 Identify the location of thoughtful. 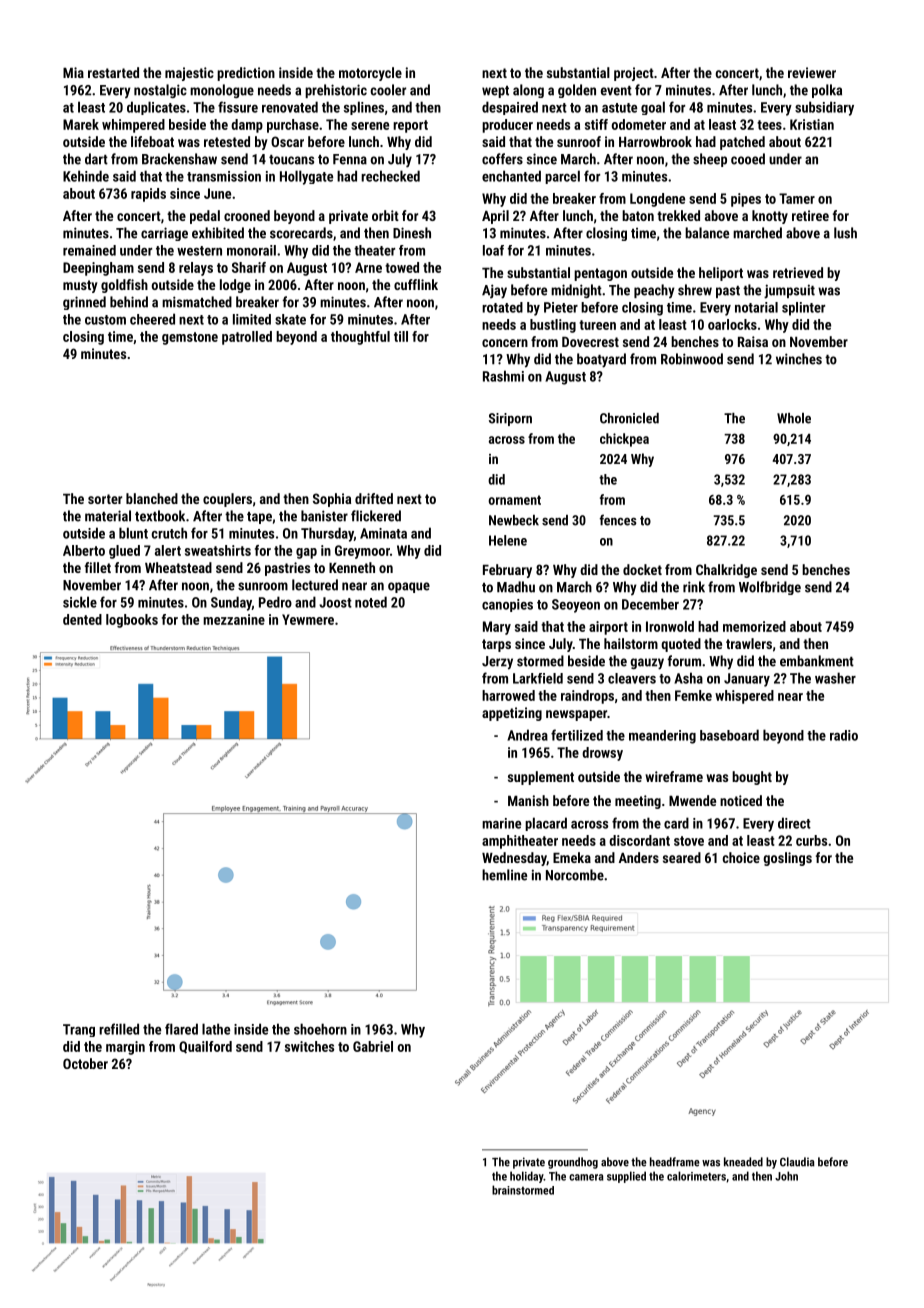
(360, 338).
